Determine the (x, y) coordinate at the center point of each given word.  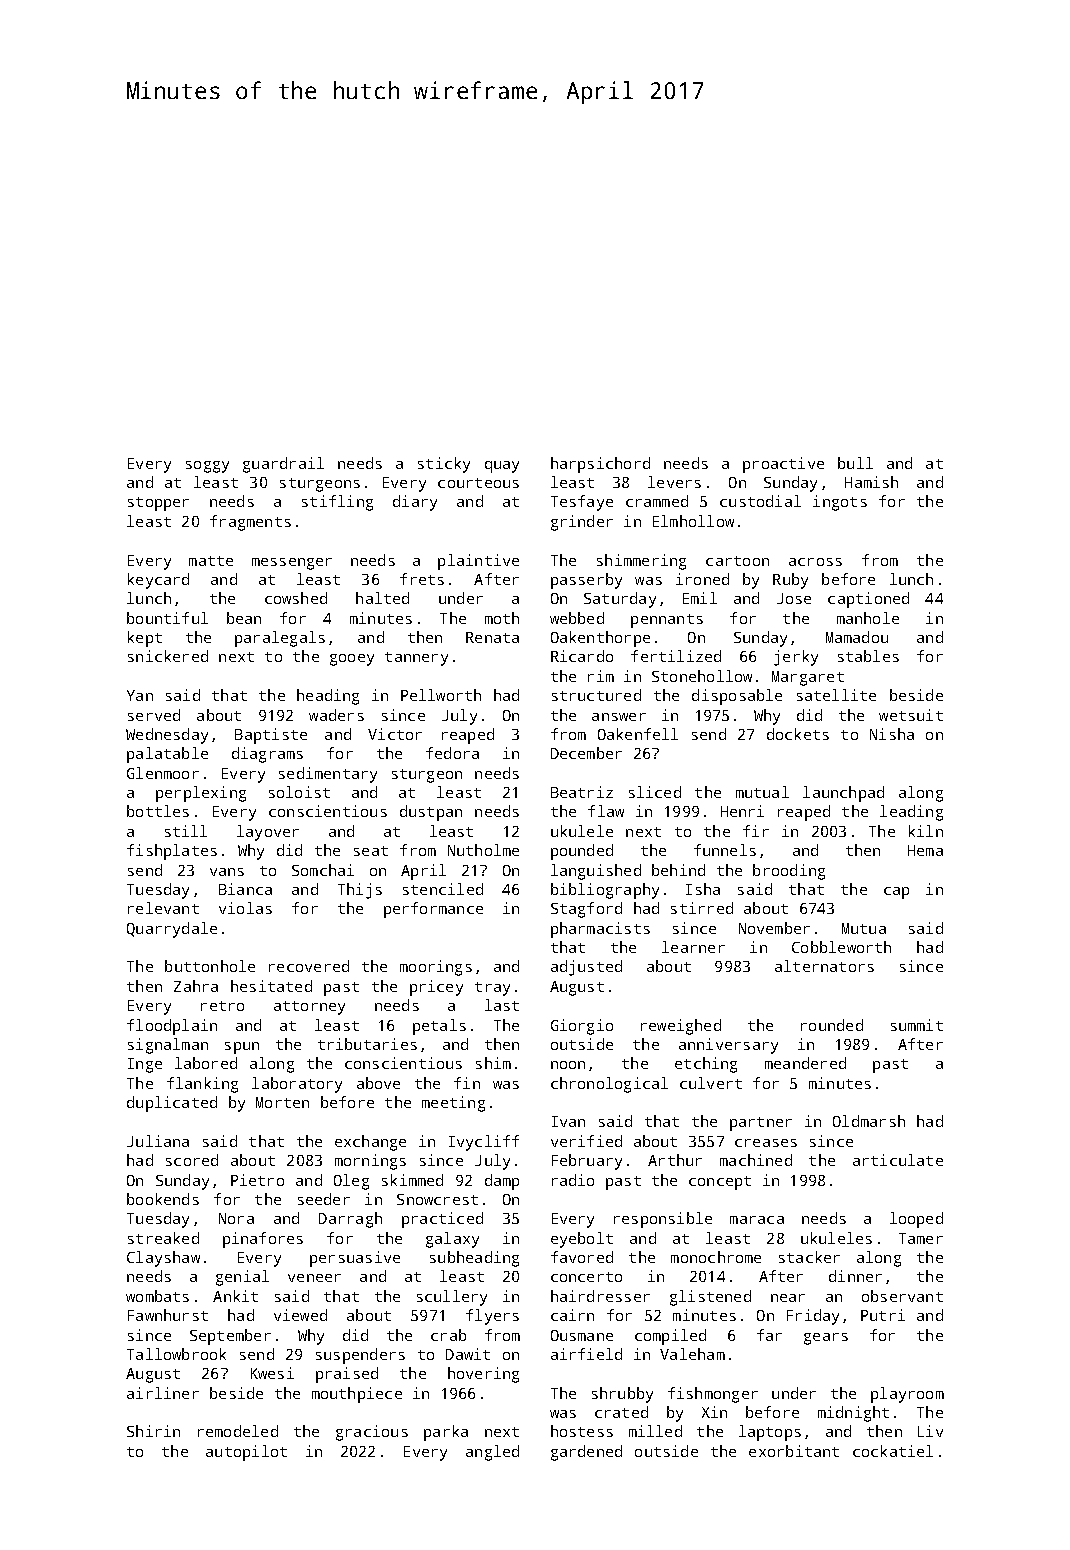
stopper (158, 504)
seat (371, 851)
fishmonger (713, 1395)
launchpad (843, 794)
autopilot (246, 1453)
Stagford (586, 910)
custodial (760, 501)
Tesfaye (582, 503)
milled (655, 1431)
